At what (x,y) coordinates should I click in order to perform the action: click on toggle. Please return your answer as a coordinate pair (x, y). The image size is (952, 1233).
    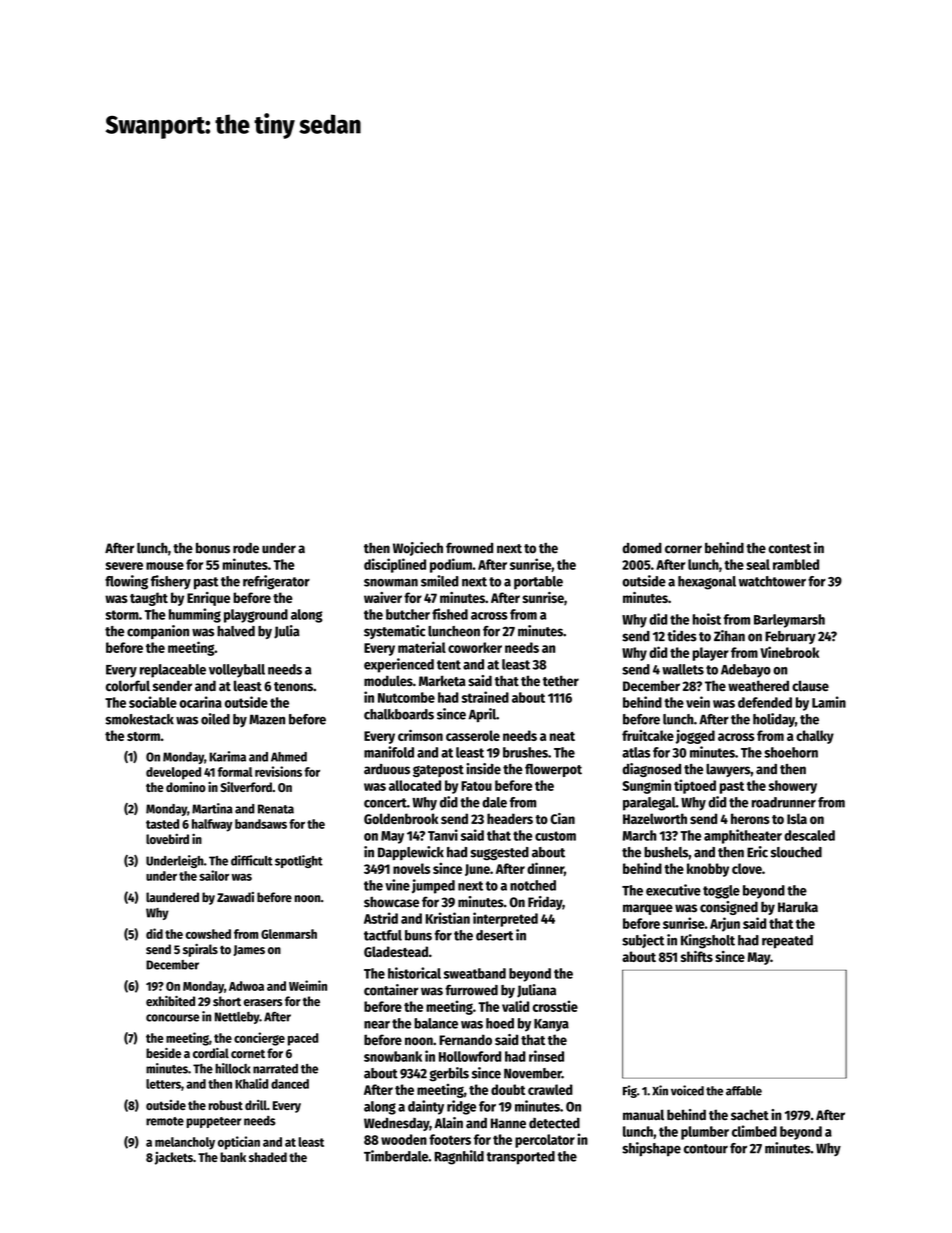
    Looking at the image, I should click on (721, 892).
